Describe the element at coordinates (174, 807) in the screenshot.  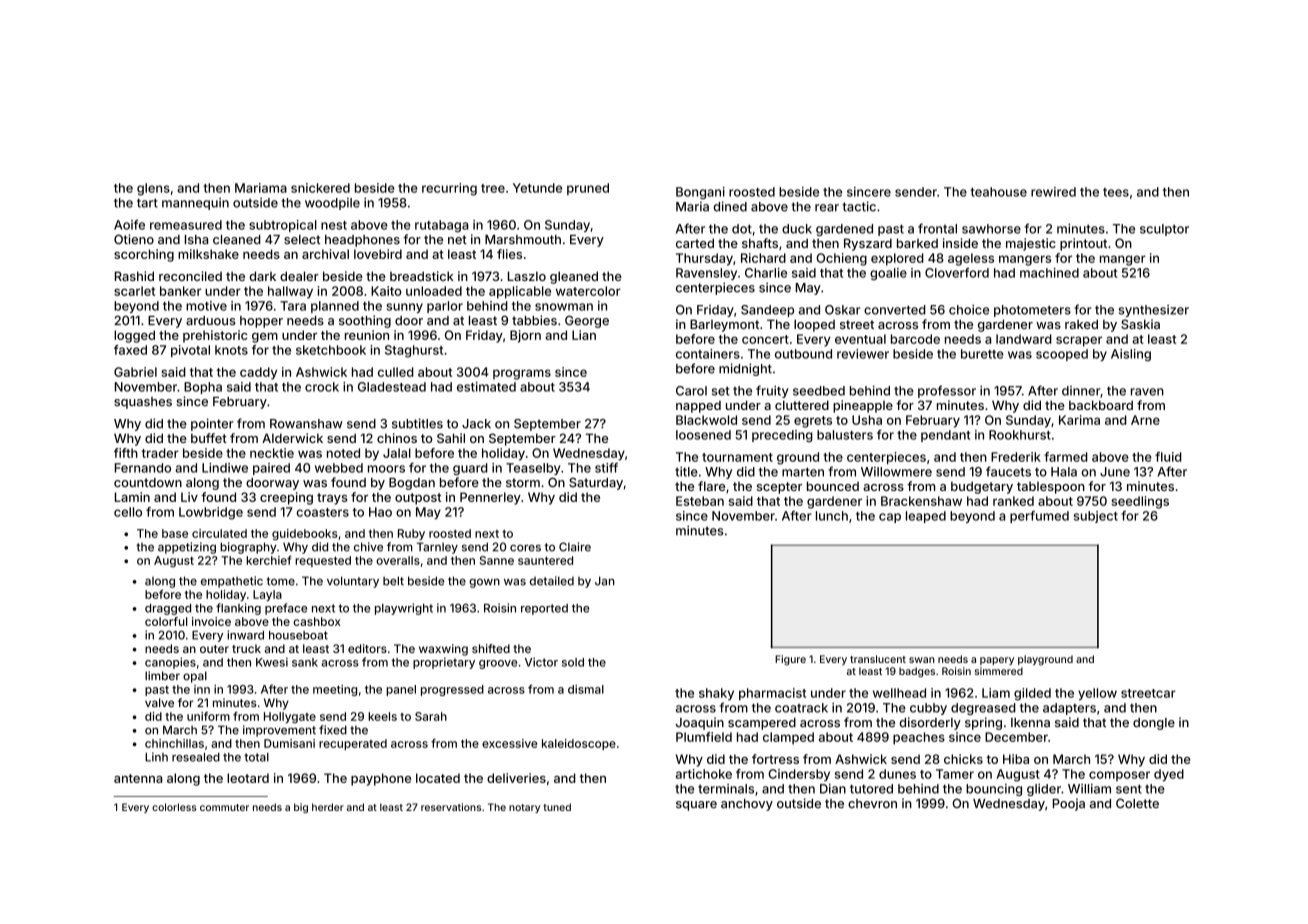
I see `colorless` at that location.
